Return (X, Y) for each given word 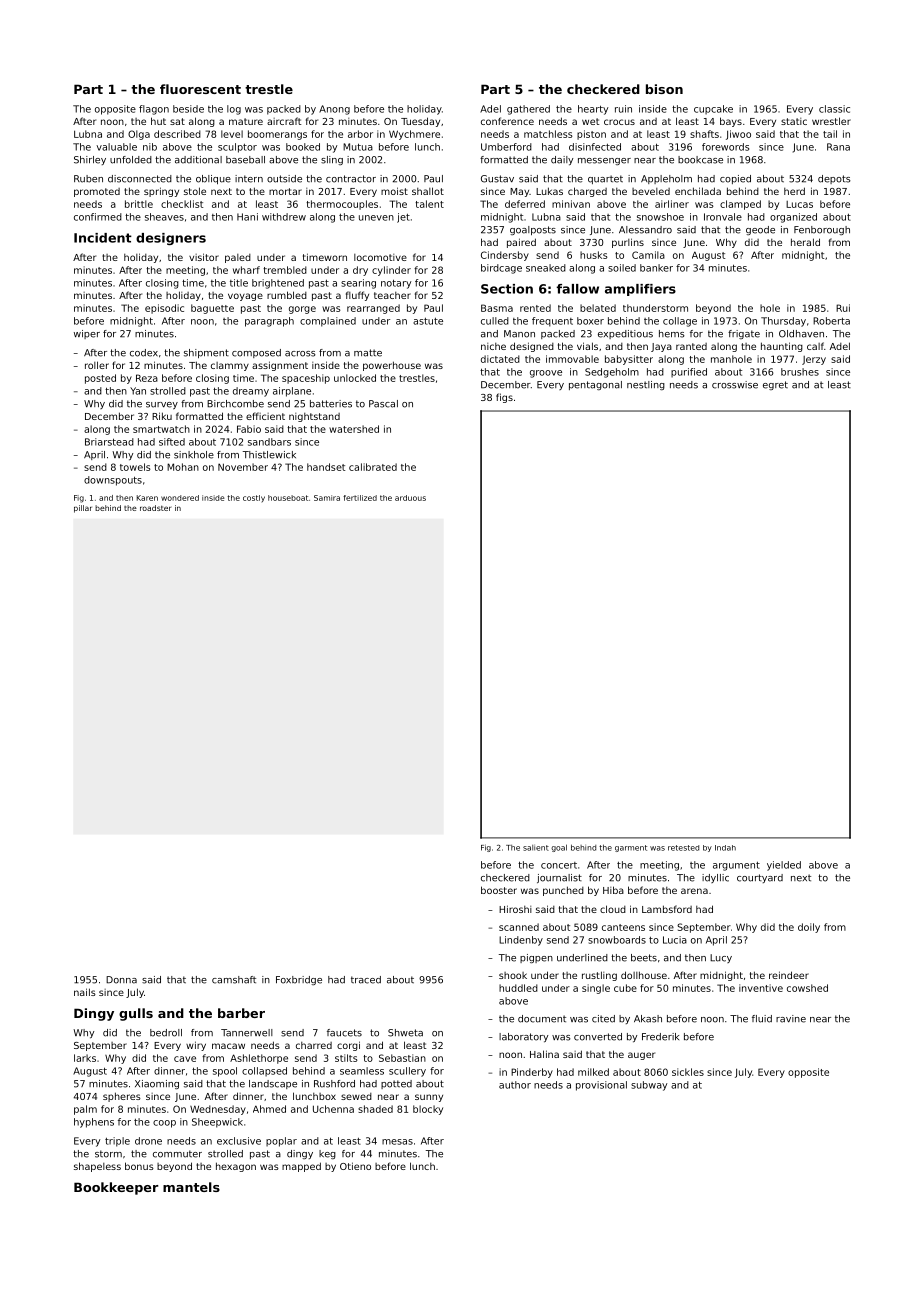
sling (332, 160)
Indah (725, 848)
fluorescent (200, 89)
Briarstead (109, 442)
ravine (791, 1019)
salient (536, 848)
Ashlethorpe (259, 1059)
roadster (155, 508)
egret (775, 385)
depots (834, 179)
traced (366, 980)
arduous (410, 498)
